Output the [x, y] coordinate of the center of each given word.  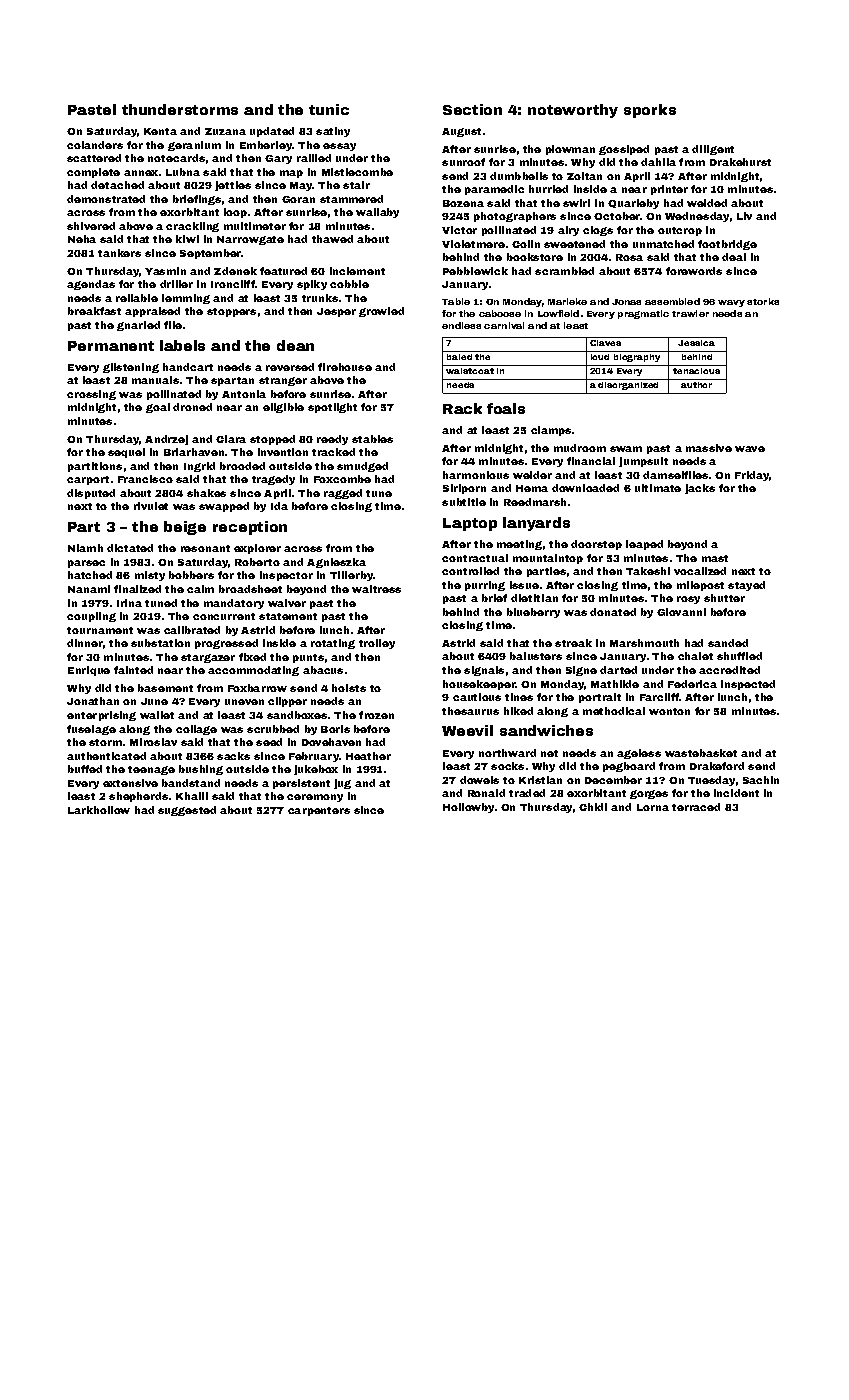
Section [472, 109]
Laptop [470, 524]
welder [532, 475]
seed [269, 742]
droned [192, 407]
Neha [82, 239]
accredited [729, 670]
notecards [176, 158]
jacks [700, 489]
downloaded [585, 488]
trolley [377, 644]
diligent [713, 150]
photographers [515, 217]
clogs [598, 231]
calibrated [192, 630]
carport [88, 480]
